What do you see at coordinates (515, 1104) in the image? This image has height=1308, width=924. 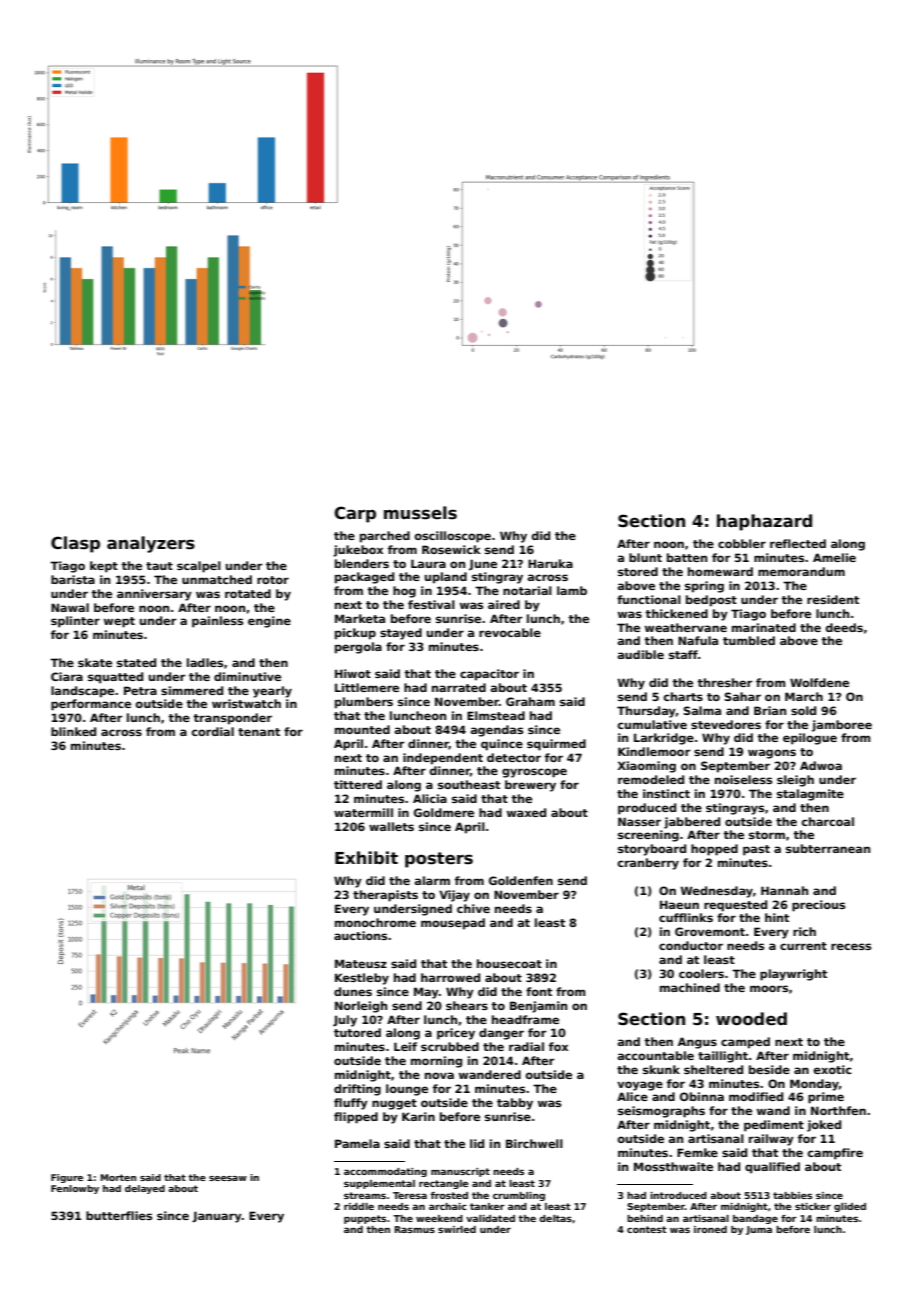 I see `tabby` at bounding box center [515, 1104].
